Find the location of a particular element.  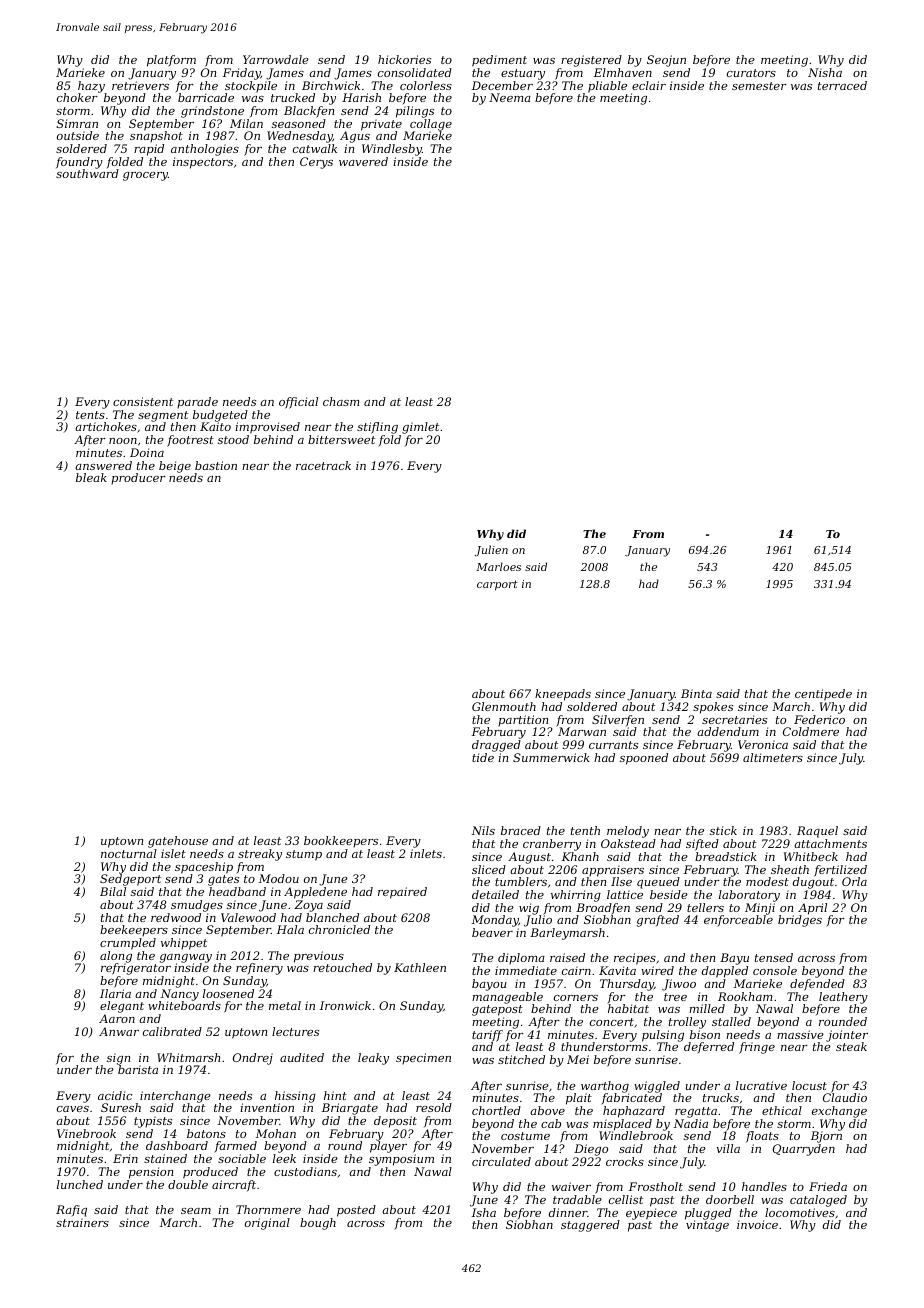

pediment is located at coordinates (499, 61).
